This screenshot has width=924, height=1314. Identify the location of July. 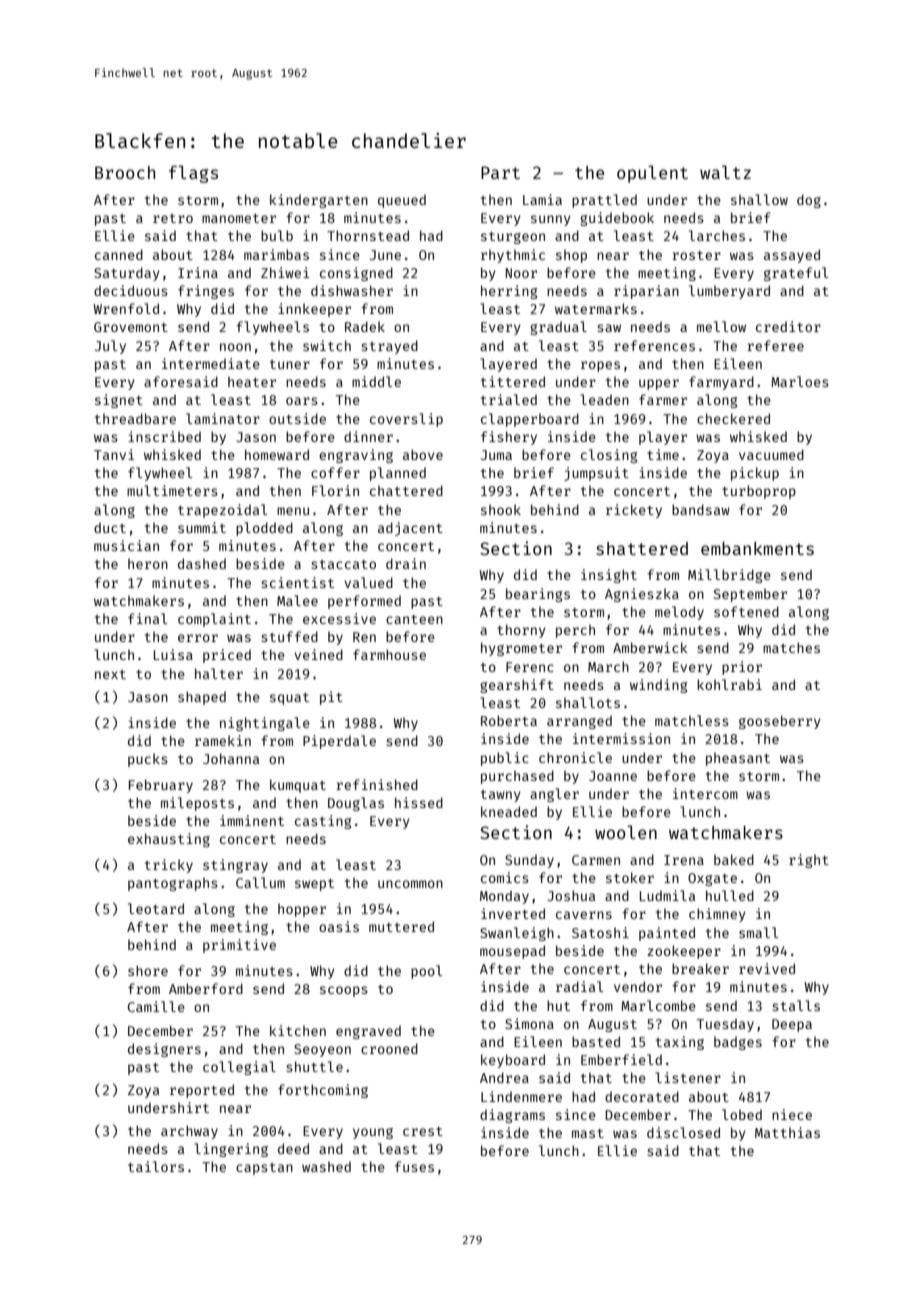
(110, 347).
